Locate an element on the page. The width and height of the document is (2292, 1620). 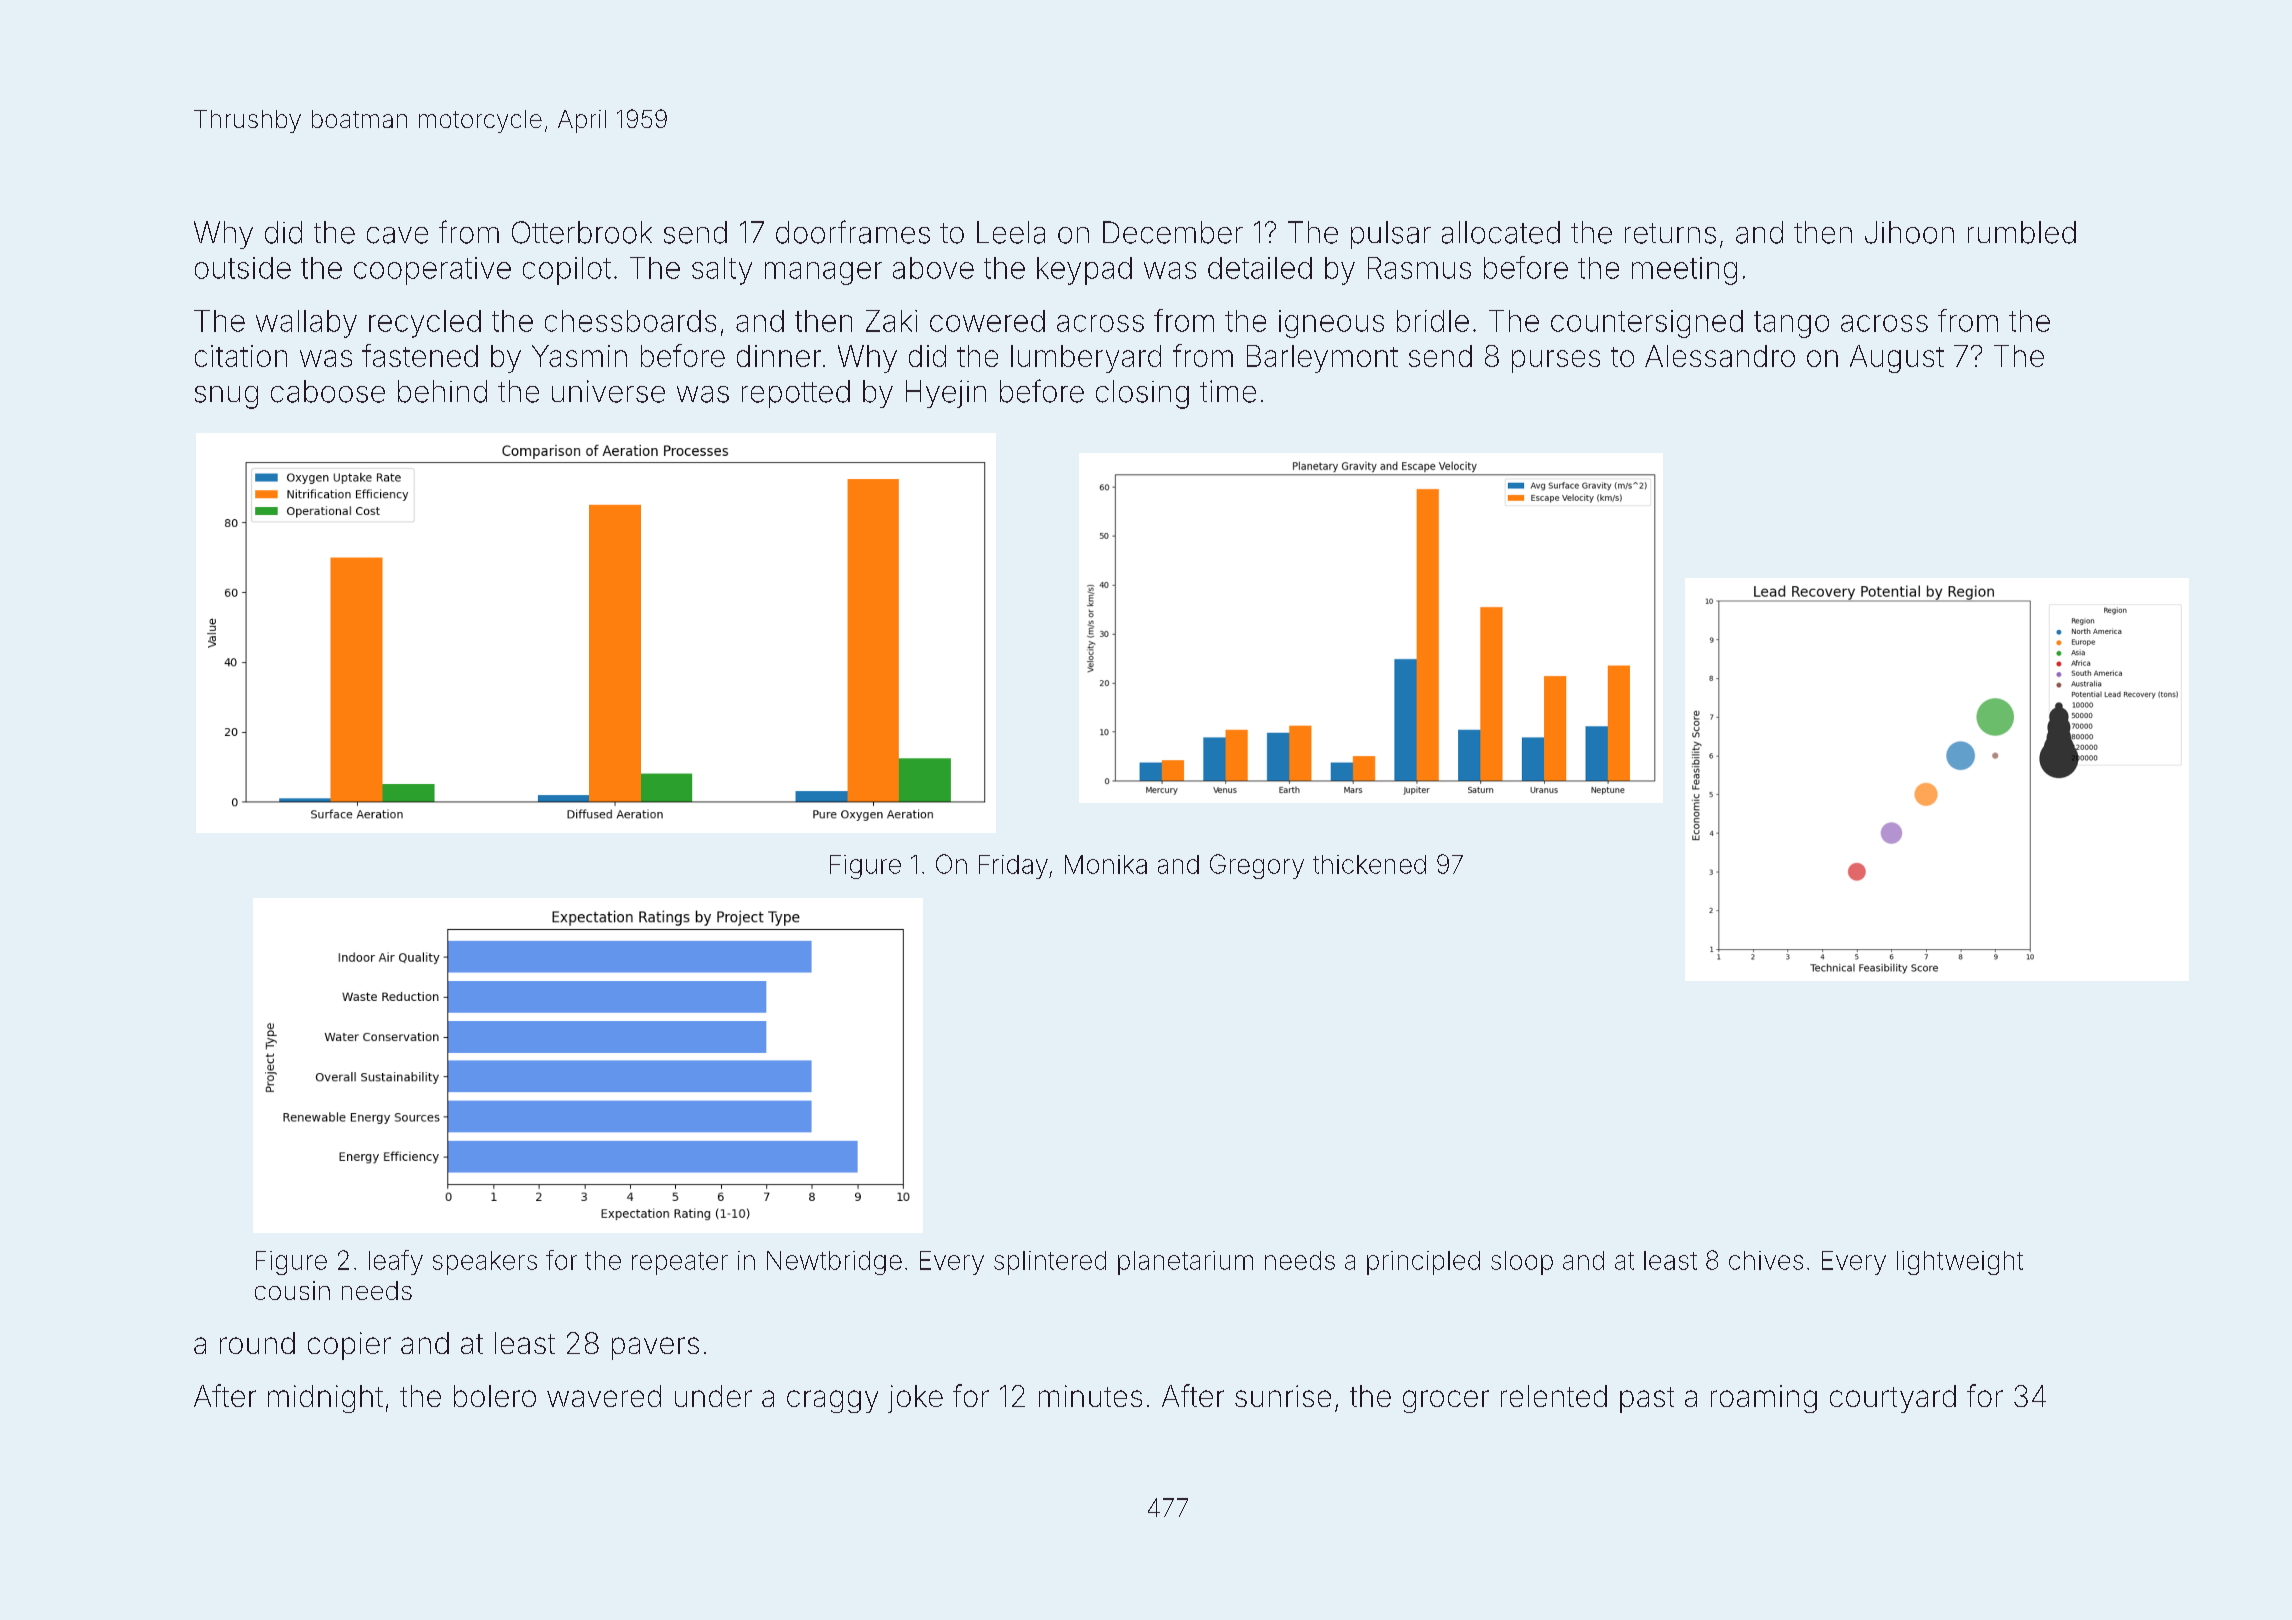
Gregory is located at coordinates (1257, 866).
